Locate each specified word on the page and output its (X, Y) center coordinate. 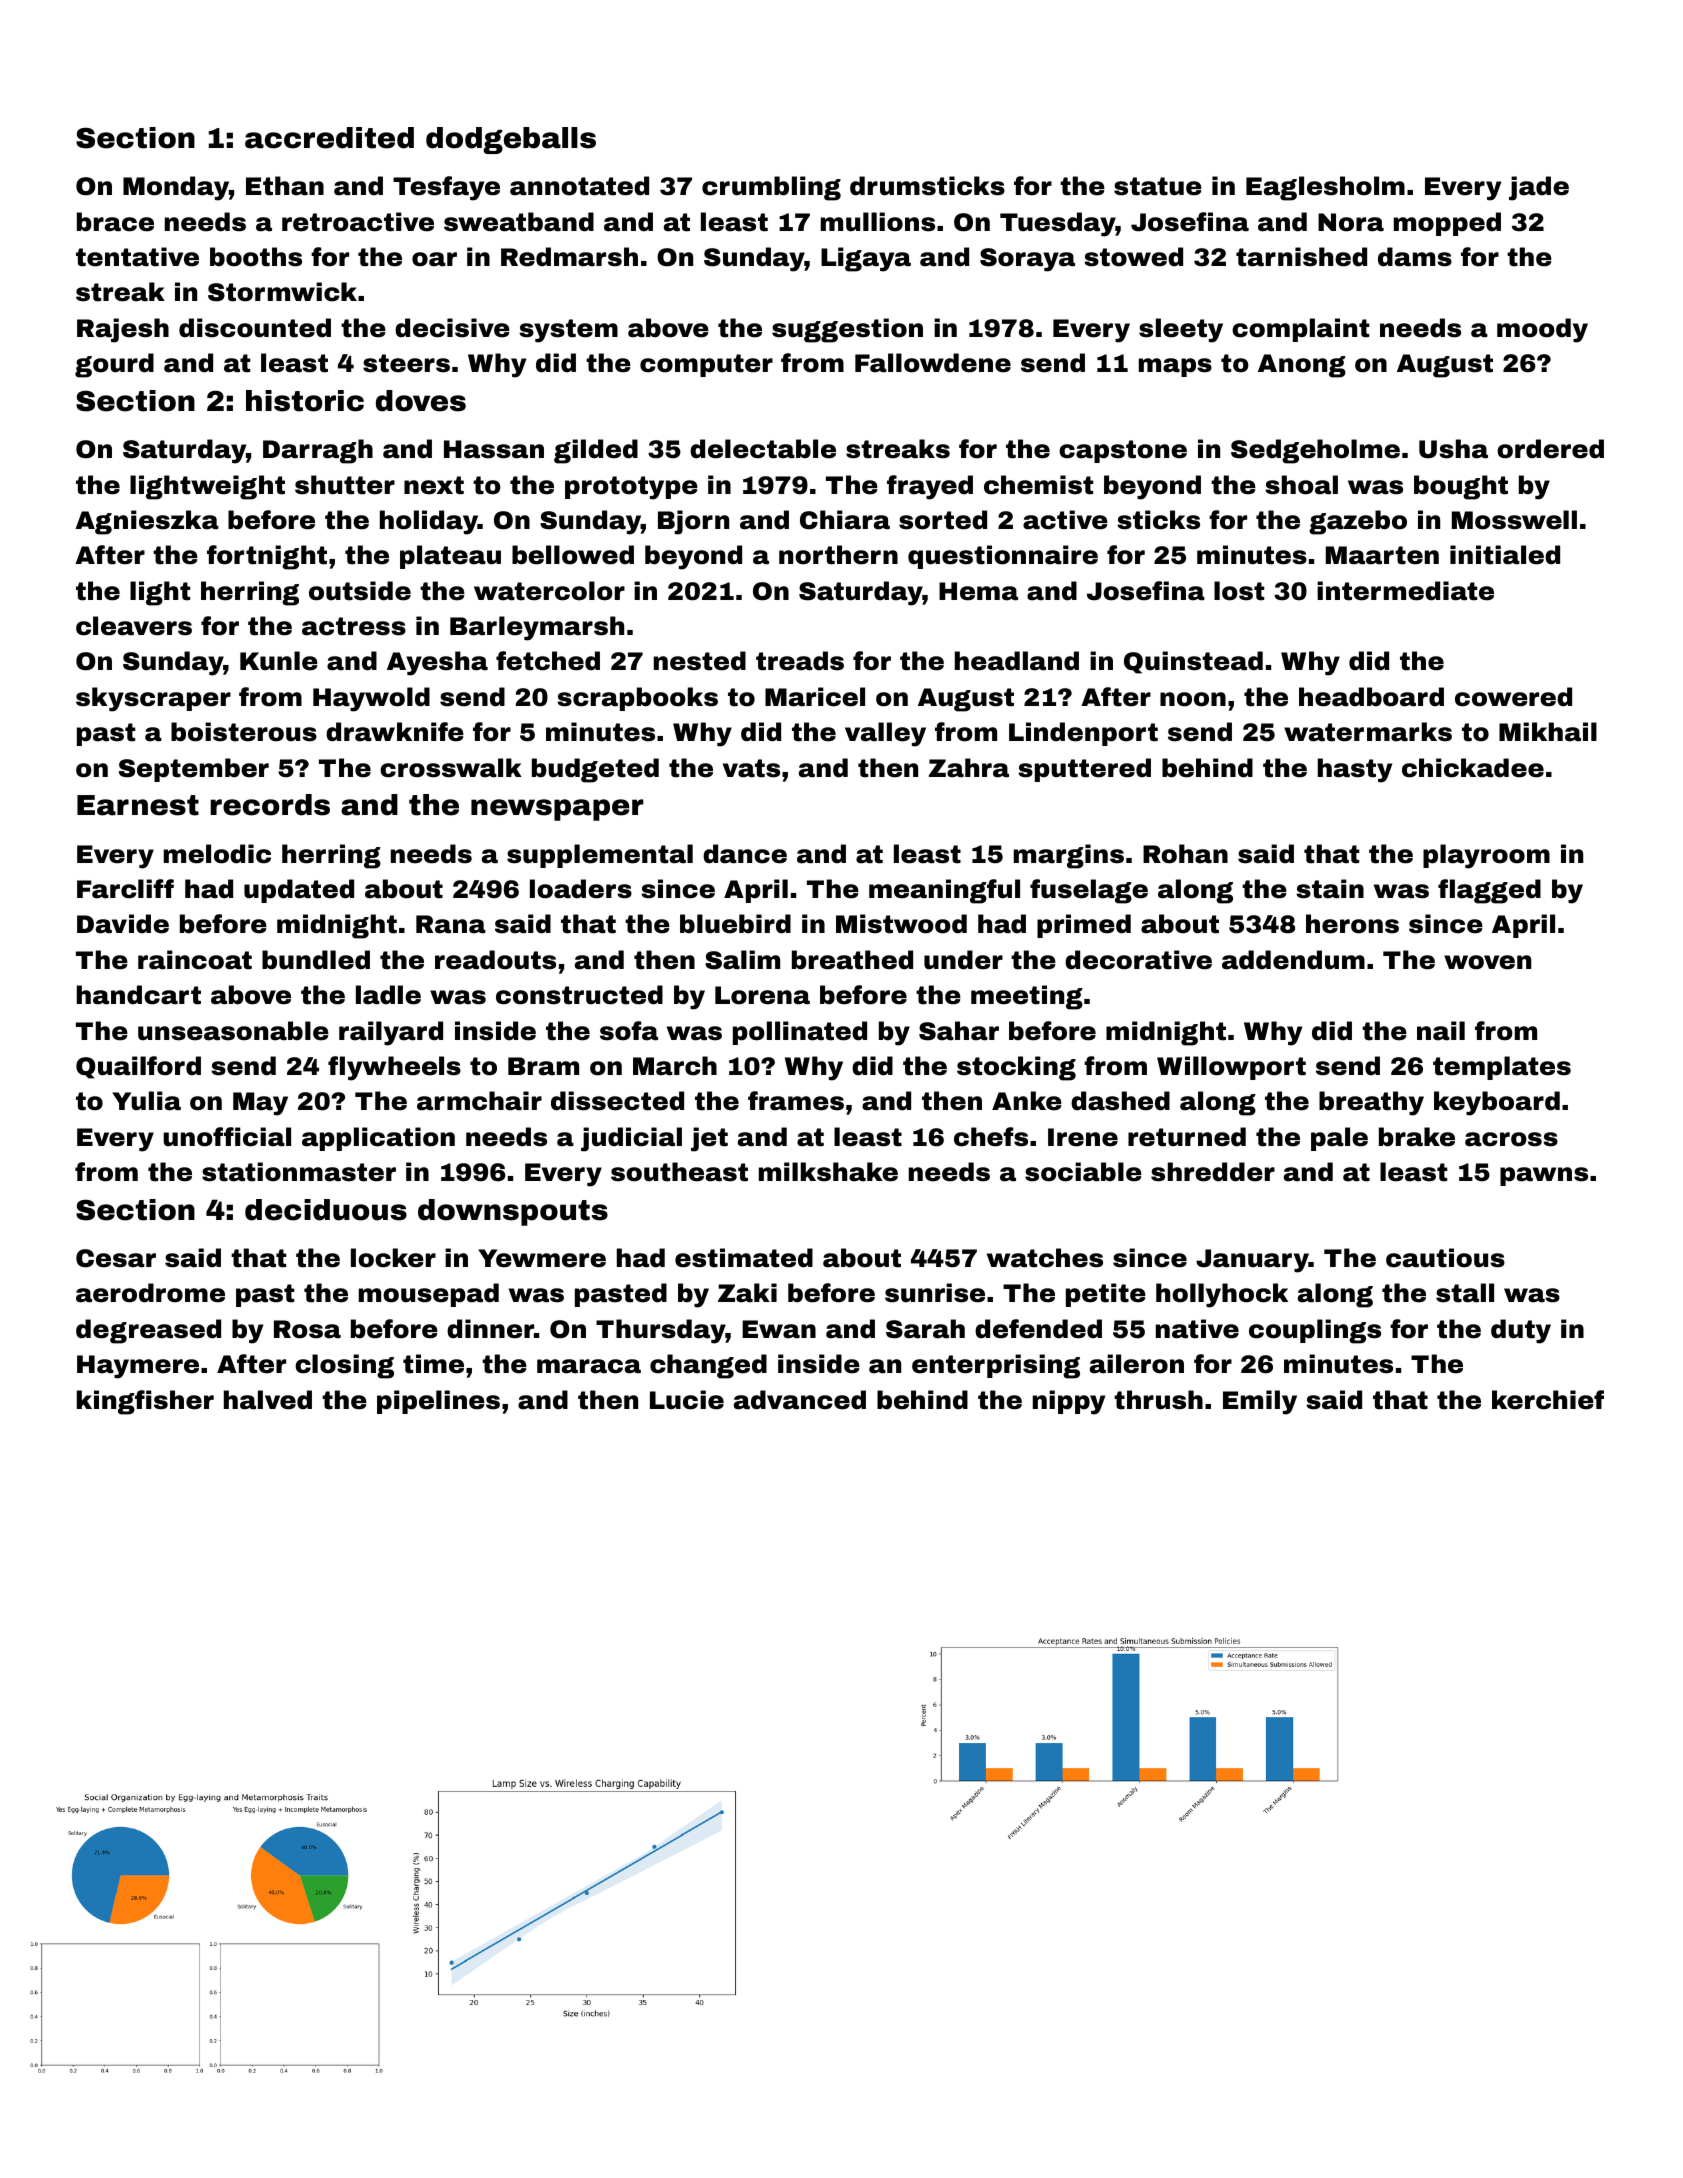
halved (268, 1400)
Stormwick (282, 292)
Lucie (687, 1400)
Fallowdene (933, 363)
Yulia (146, 1101)
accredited (329, 138)
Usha (1453, 449)
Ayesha (437, 663)
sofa (629, 1031)
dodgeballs (511, 140)
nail (1441, 1031)
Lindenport (1083, 734)
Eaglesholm (1325, 188)
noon (1193, 699)
